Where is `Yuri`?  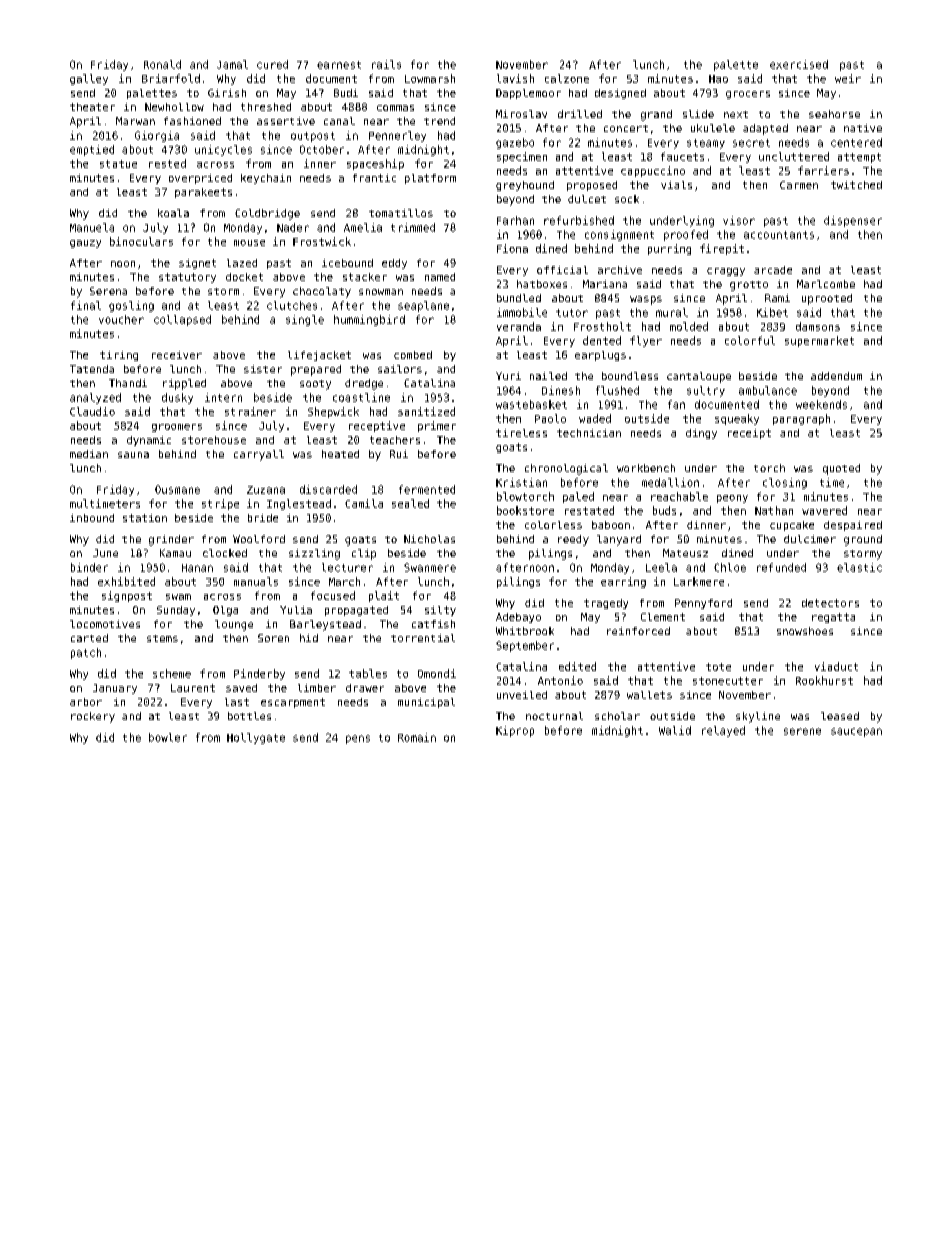 Yuri is located at coordinates (508, 376).
